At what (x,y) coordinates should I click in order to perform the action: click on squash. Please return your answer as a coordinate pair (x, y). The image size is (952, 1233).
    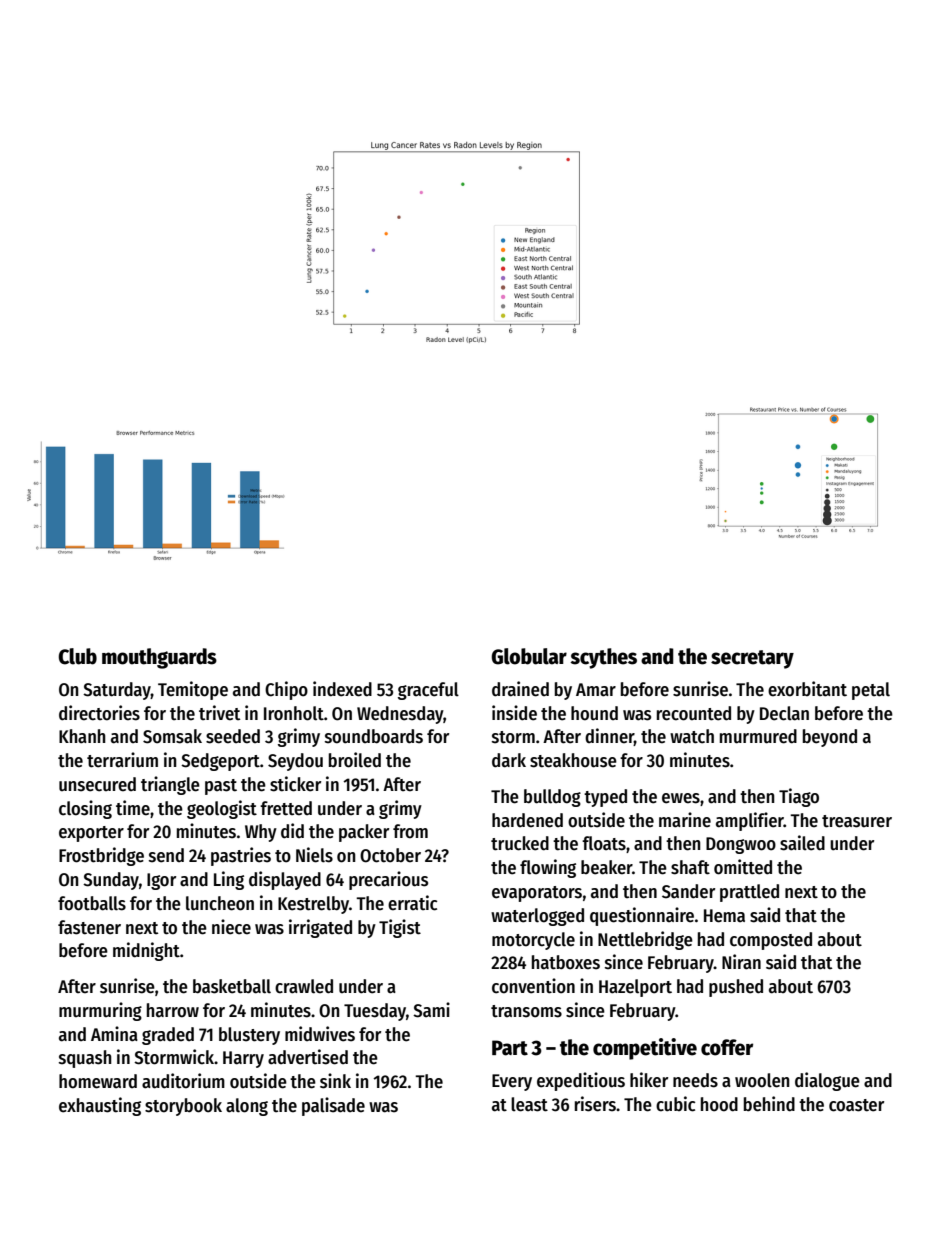
    Looking at the image, I should click on (85, 1059).
